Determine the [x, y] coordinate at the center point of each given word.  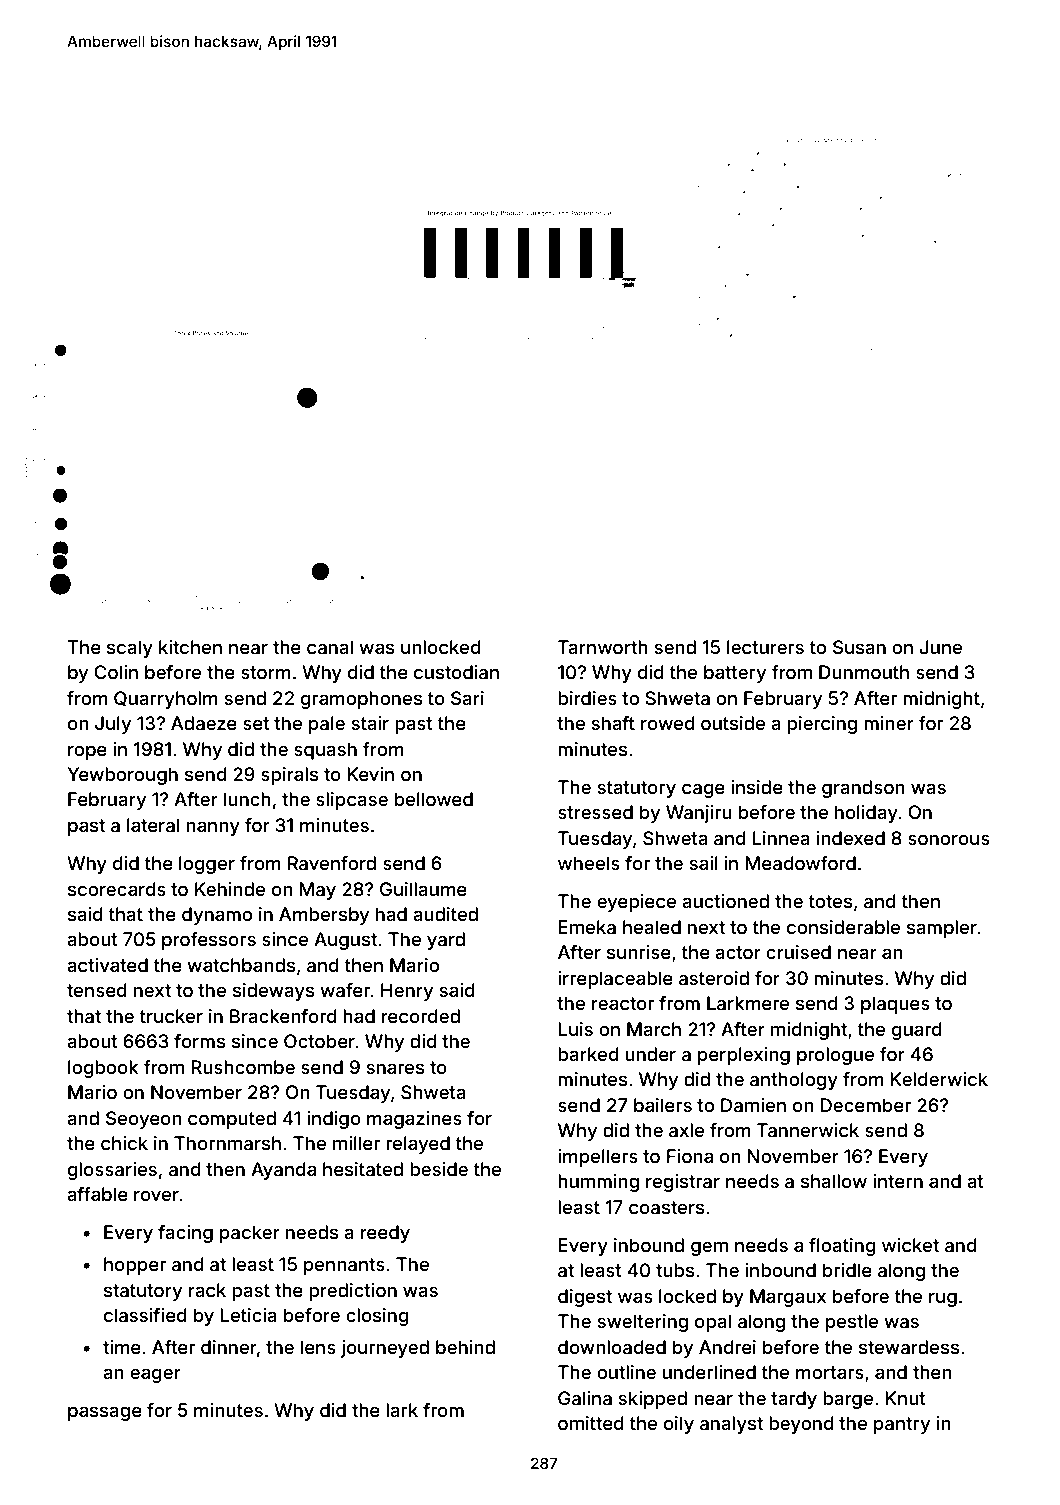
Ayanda [283, 1171]
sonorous [949, 839]
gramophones [361, 700]
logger [207, 865]
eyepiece [636, 903]
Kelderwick [939, 1079]
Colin [116, 672]
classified [145, 1315]
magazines [414, 1120]
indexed [851, 838]
